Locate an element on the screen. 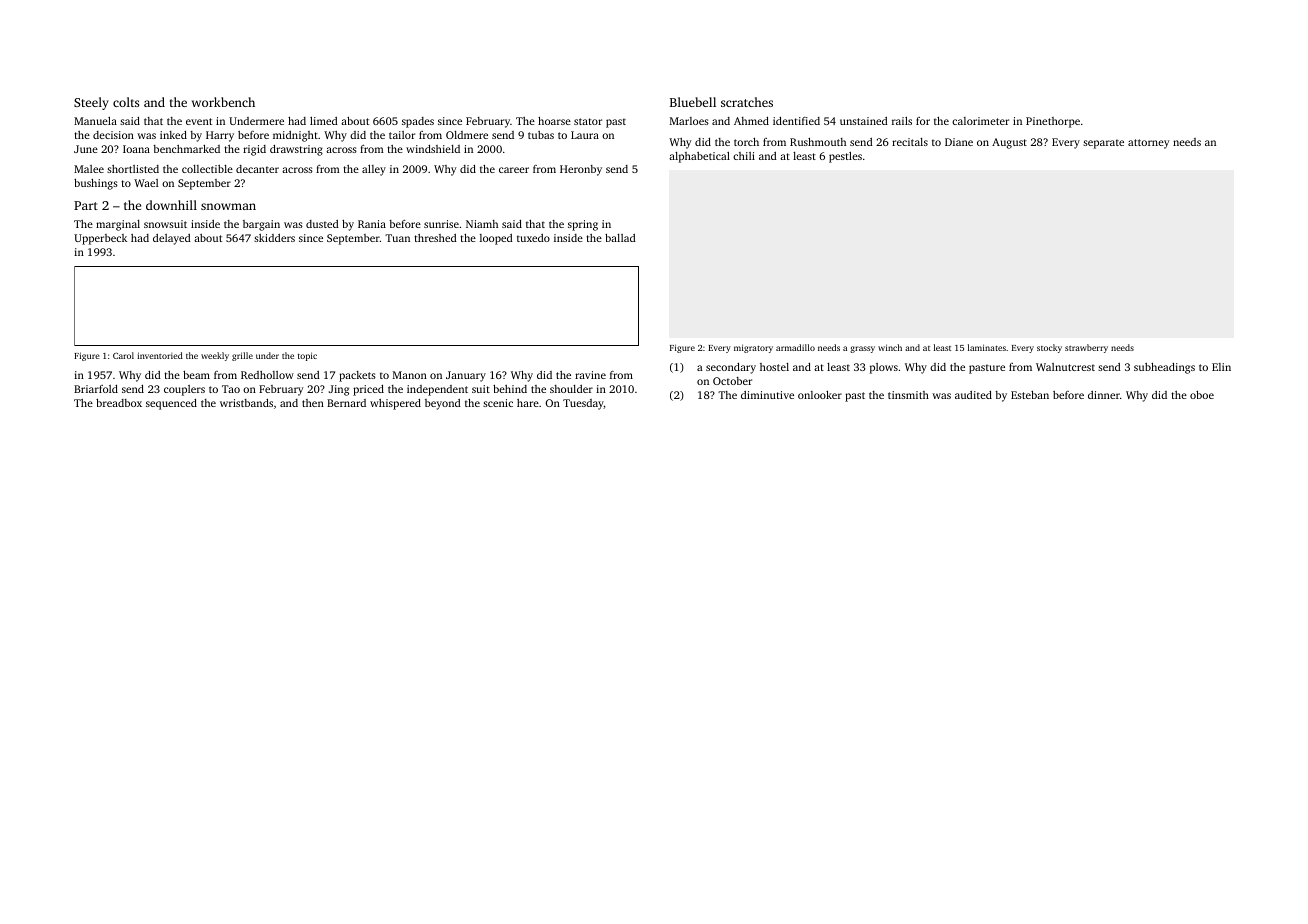  Redhollow is located at coordinates (267, 375).
